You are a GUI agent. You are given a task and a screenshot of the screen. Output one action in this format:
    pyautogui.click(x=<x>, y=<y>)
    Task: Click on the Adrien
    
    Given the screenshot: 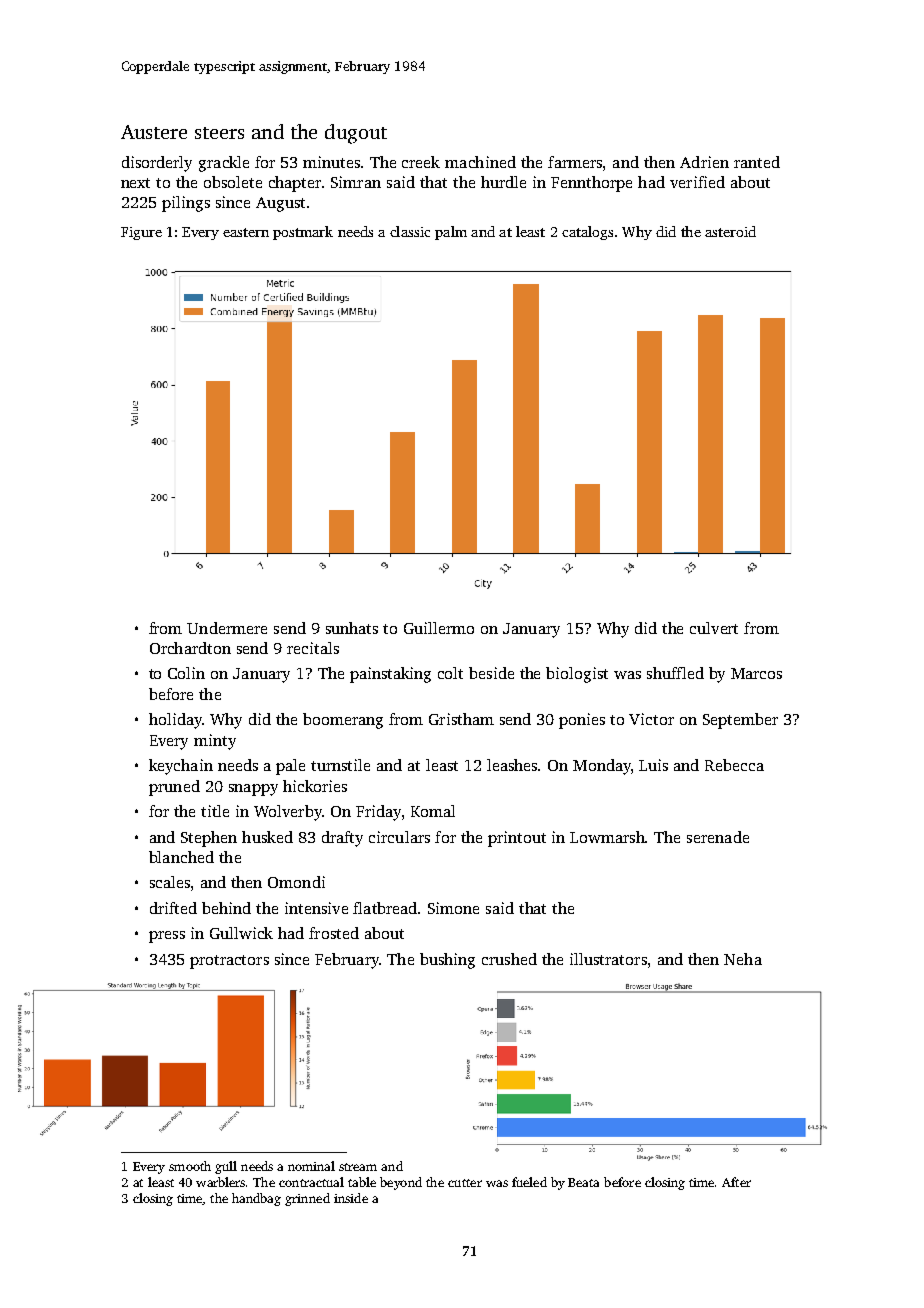 What is the action you would take?
    pyautogui.click(x=704, y=162)
